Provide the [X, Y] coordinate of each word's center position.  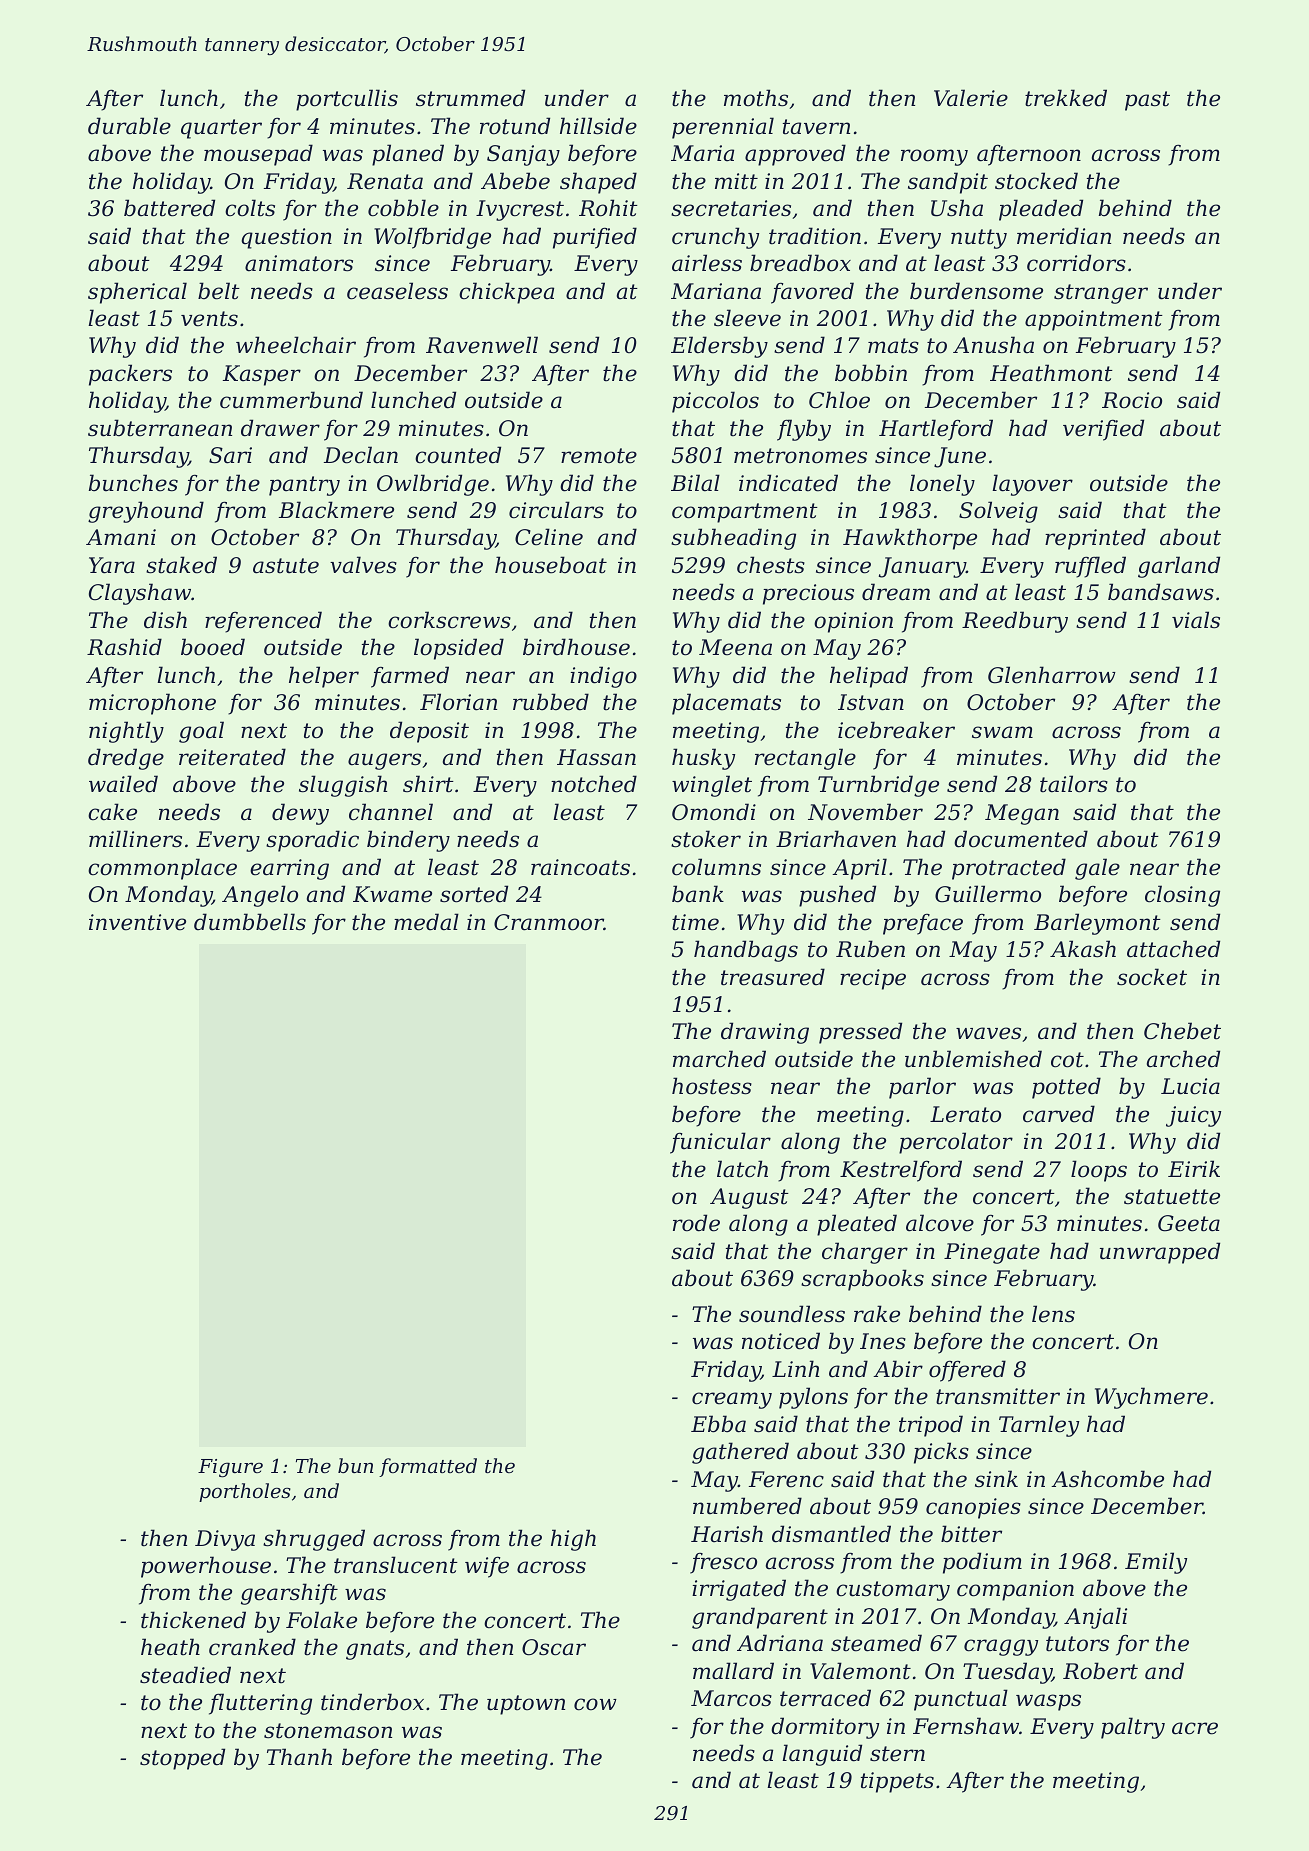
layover [1032, 485]
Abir [898, 1369]
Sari [230, 455]
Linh [795, 1368]
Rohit [608, 208]
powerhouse [206, 1567]
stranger [1101, 294]
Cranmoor [549, 922]
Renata [385, 181]
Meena [735, 647]
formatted [428, 1467]
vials [1196, 620]
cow [595, 1704]
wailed [123, 784]
